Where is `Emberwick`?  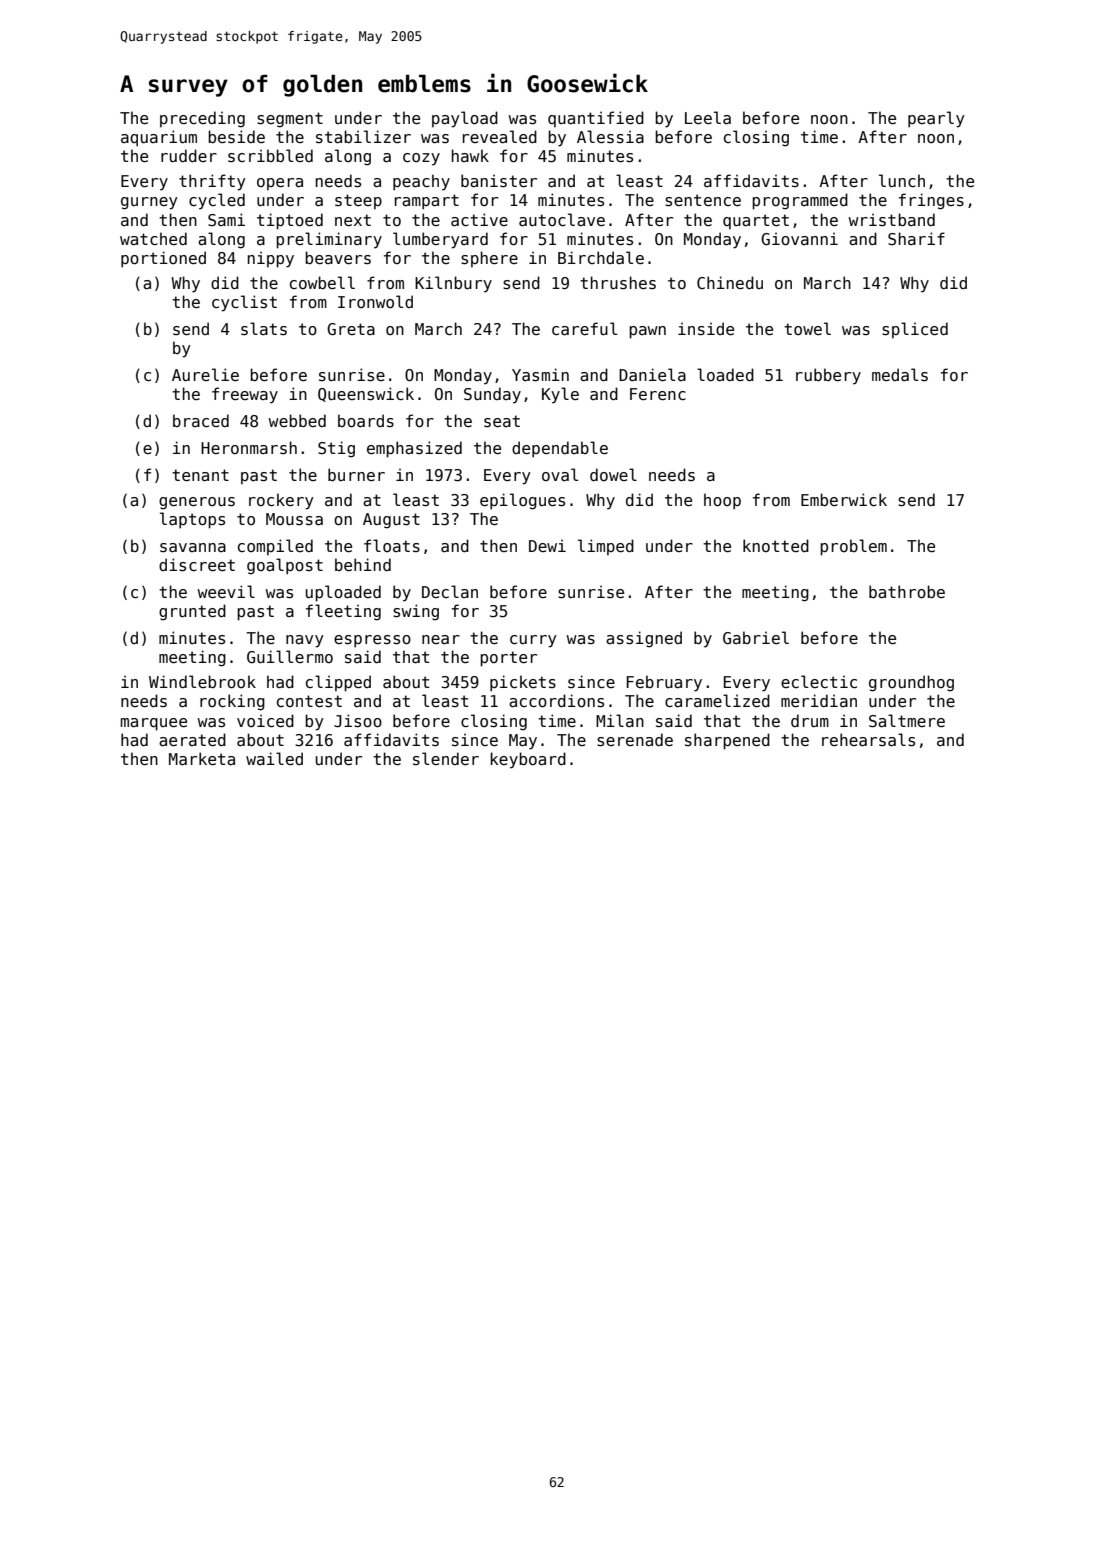
Emberwick is located at coordinates (844, 499).
